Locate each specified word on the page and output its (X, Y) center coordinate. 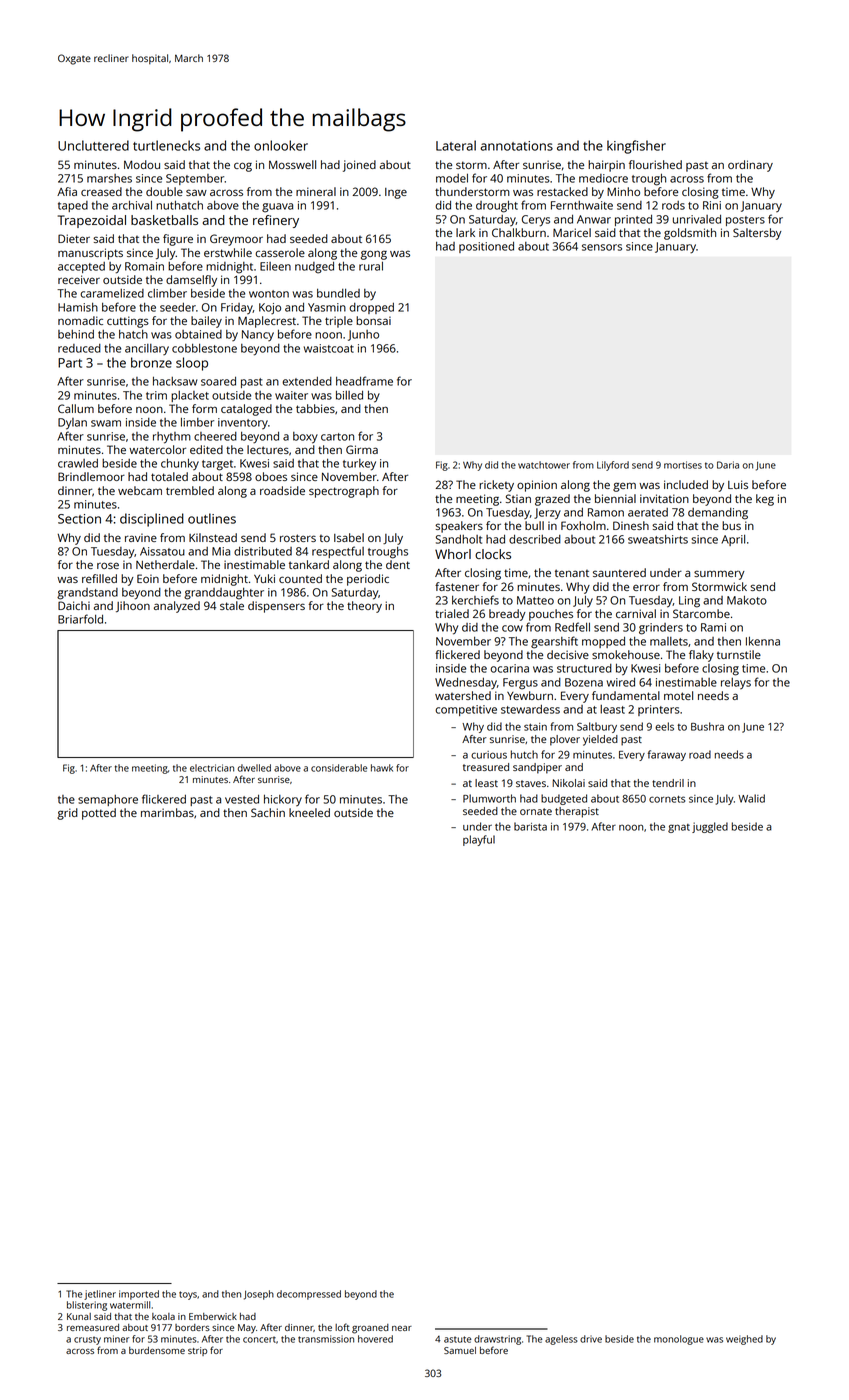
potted (99, 814)
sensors (602, 247)
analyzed (177, 607)
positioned (486, 247)
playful (479, 840)
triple (339, 322)
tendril (668, 783)
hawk (382, 768)
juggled (710, 827)
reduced (79, 348)
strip (197, 1351)
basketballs (164, 220)
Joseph (259, 1295)
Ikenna (763, 641)
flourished (655, 164)
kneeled (309, 812)
